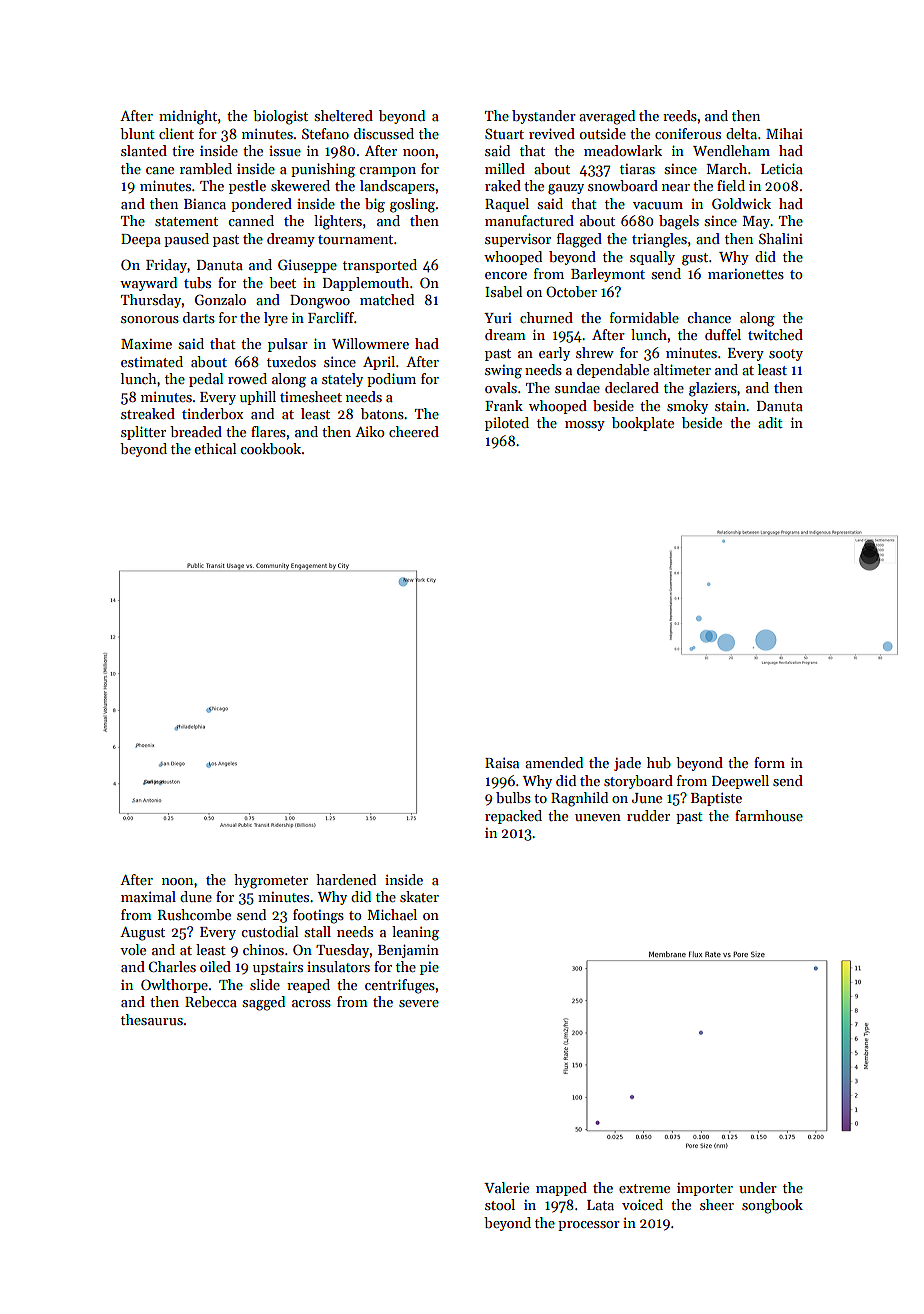 The image size is (924, 1314). Describe the element at coordinates (391, 380) in the image. I see `podium` at that location.
